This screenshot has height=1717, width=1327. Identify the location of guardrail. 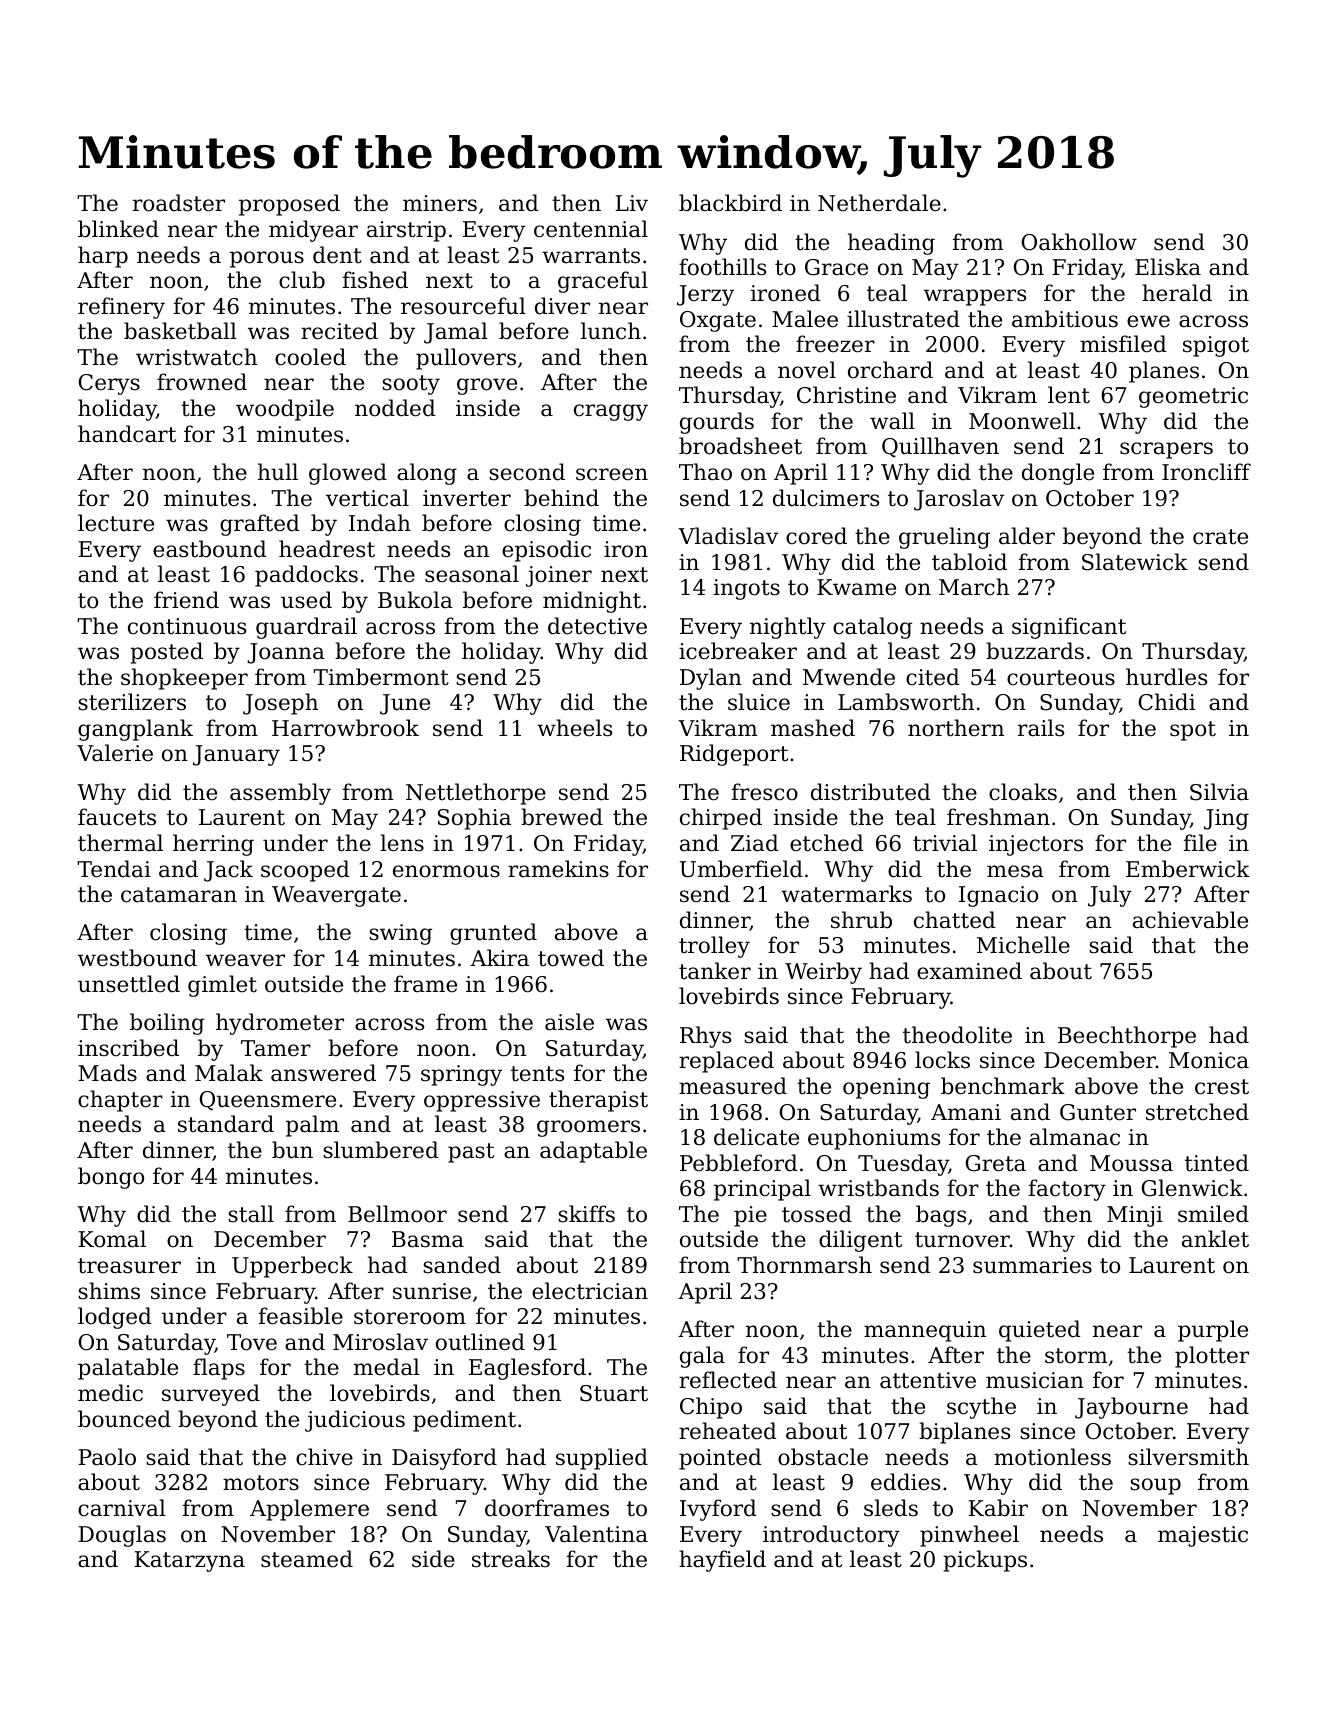
(306, 628).
